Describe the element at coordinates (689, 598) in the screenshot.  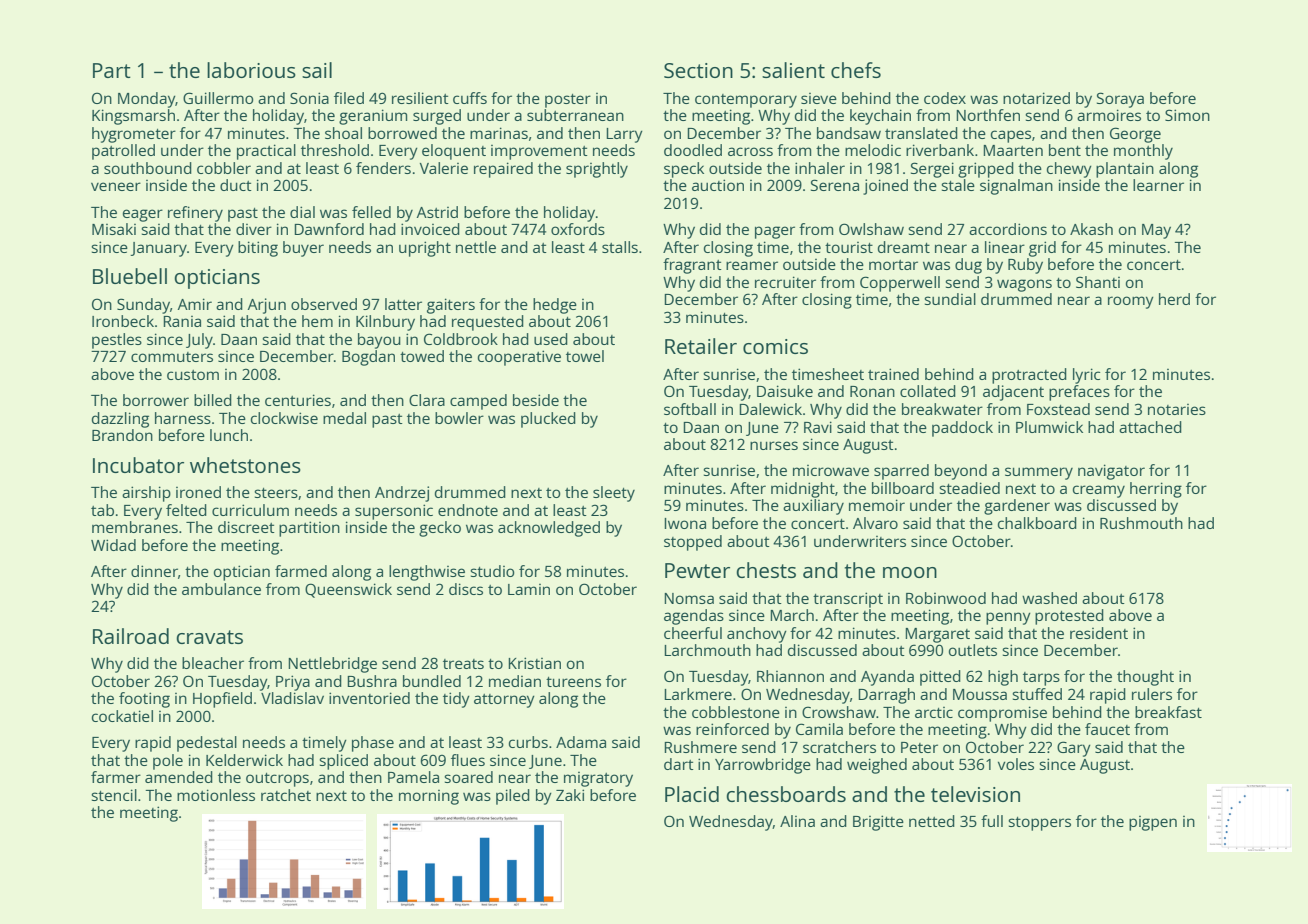
I see `Nomsa` at that location.
